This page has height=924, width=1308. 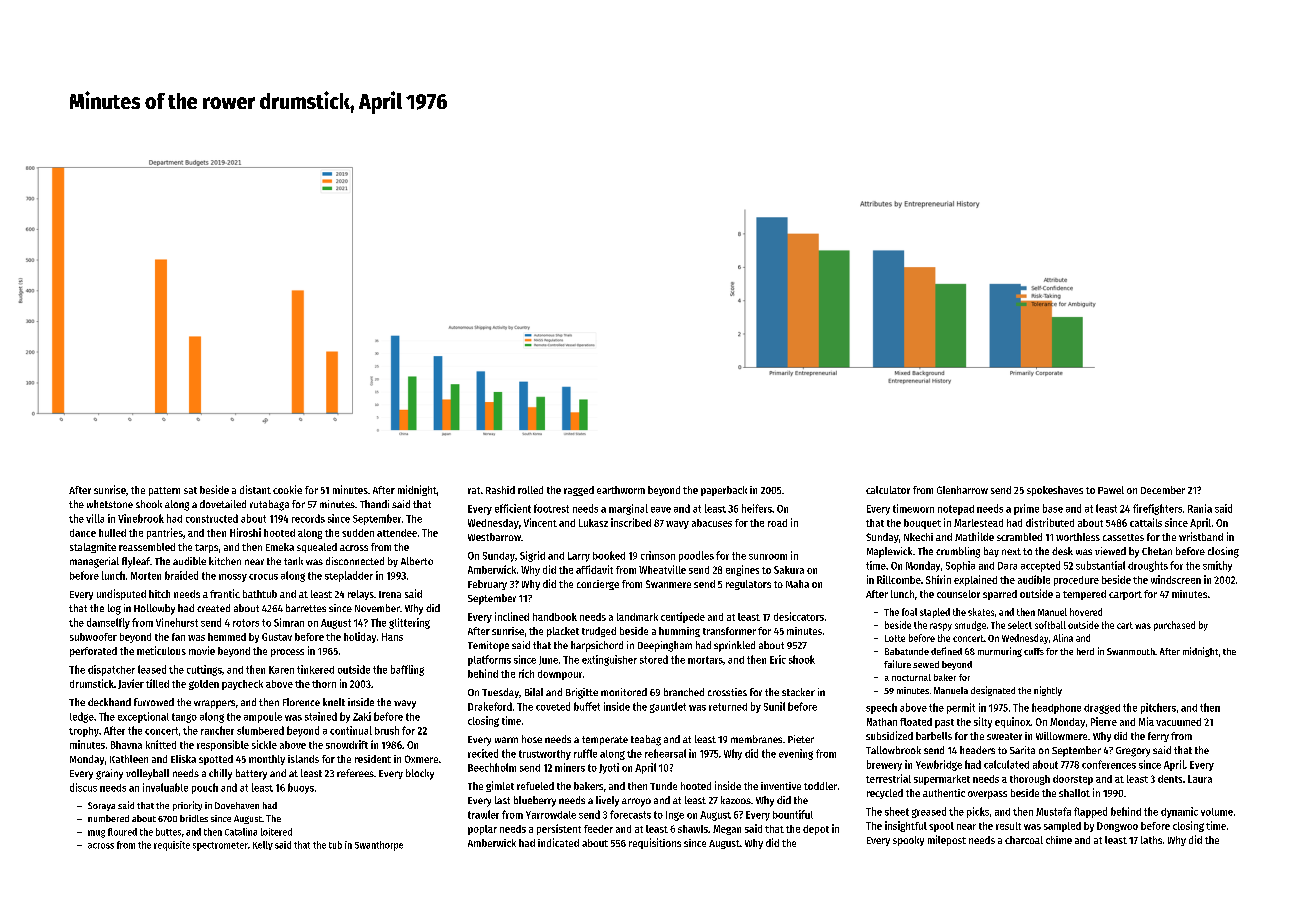 What do you see at coordinates (1085, 651) in the page?
I see `herd` at bounding box center [1085, 651].
